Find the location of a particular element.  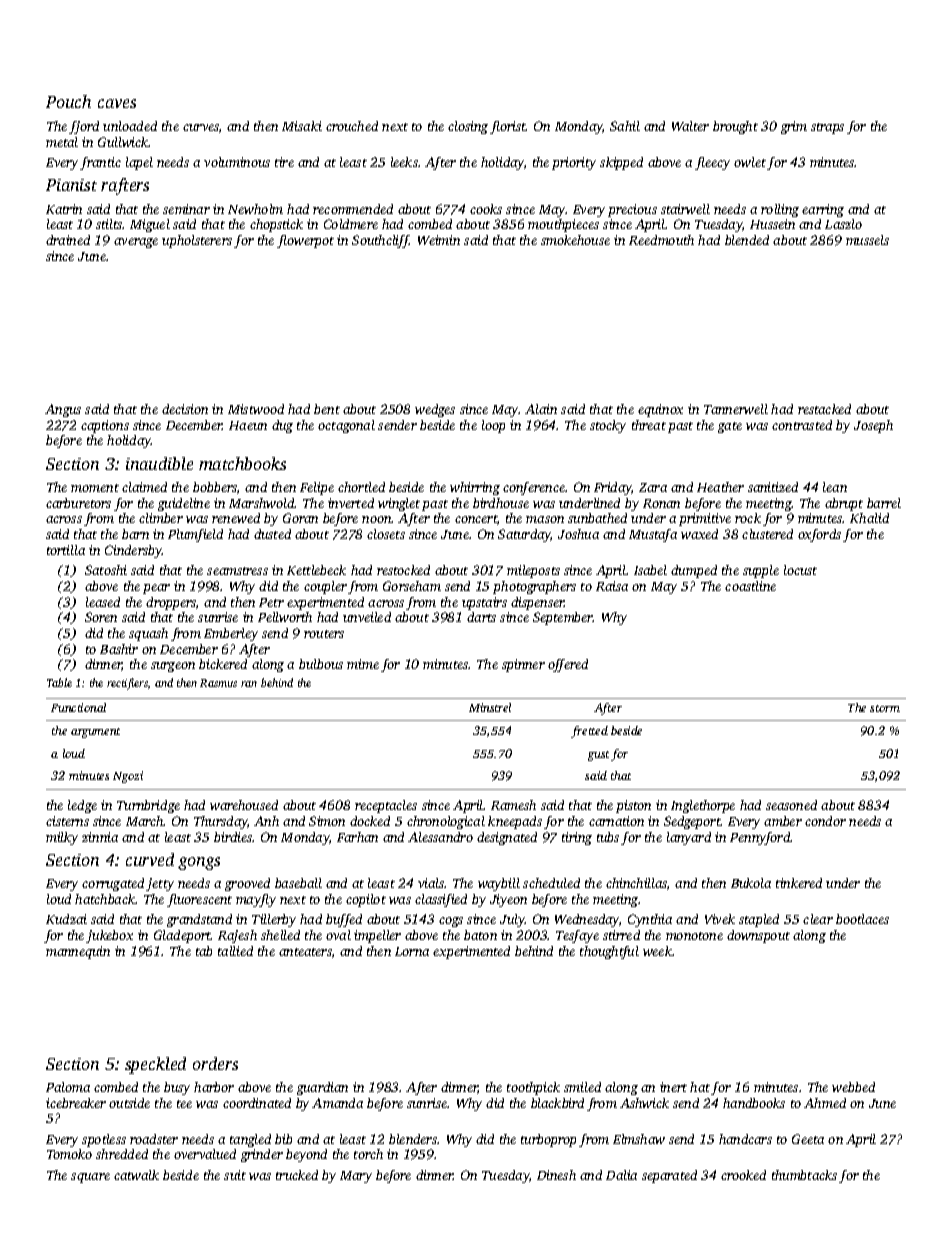

Isabel is located at coordinates (650, 570).
